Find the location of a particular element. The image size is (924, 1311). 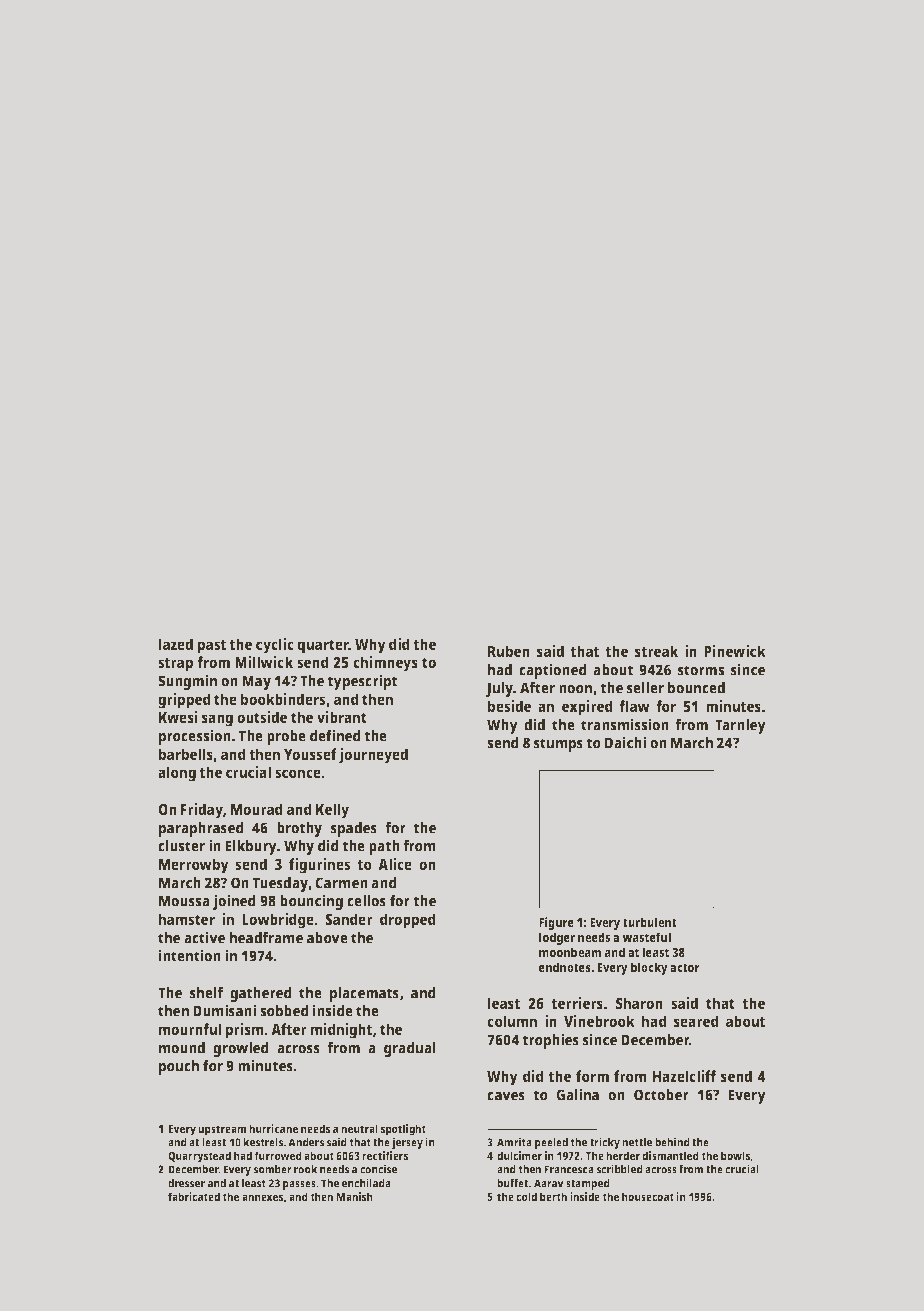

gradual is located at coordinates (410, 1049).
